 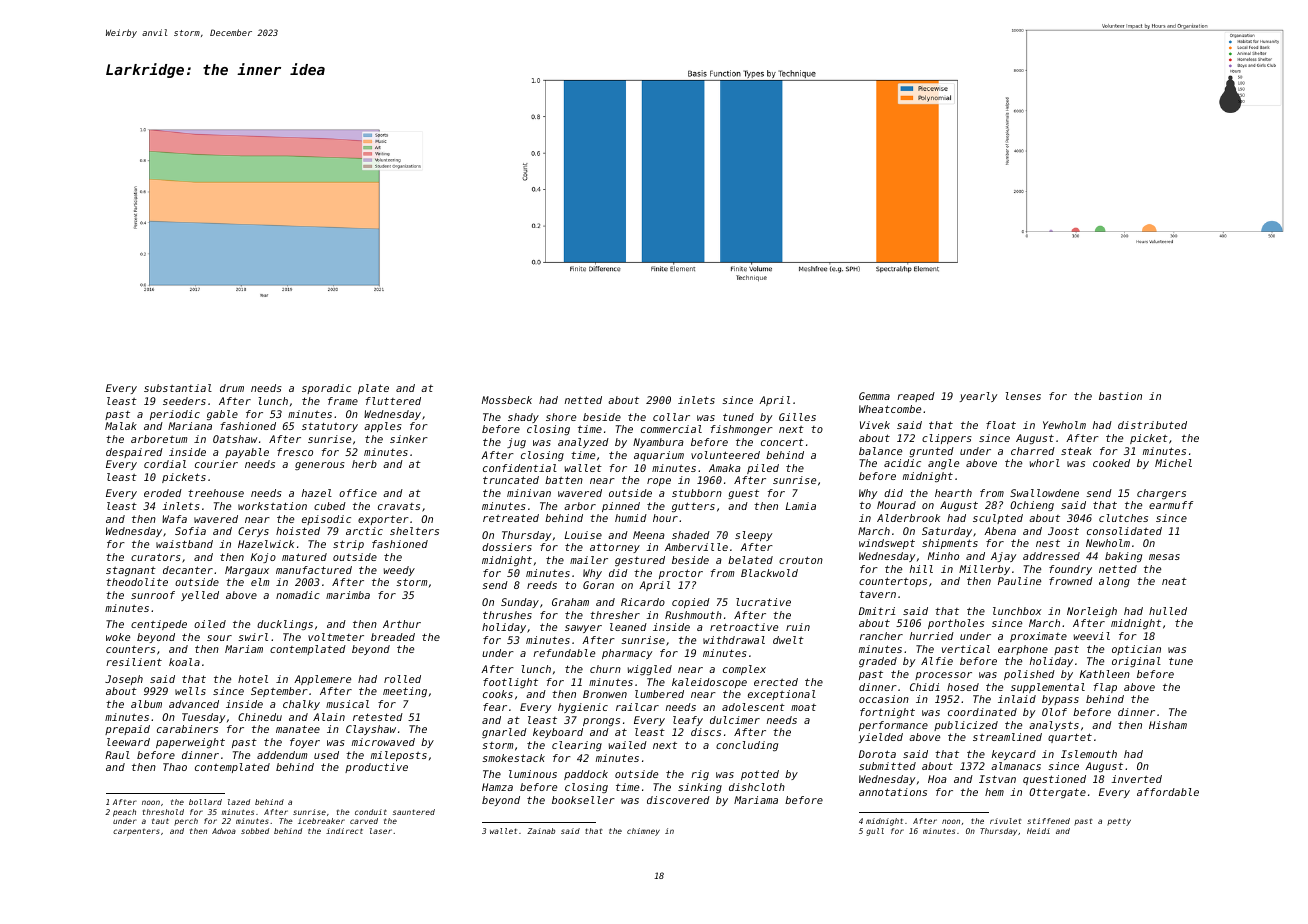 What do you see at coordinates (1023, 396) in the document?
I see `lenses` at bounding box center [1023, 396].
